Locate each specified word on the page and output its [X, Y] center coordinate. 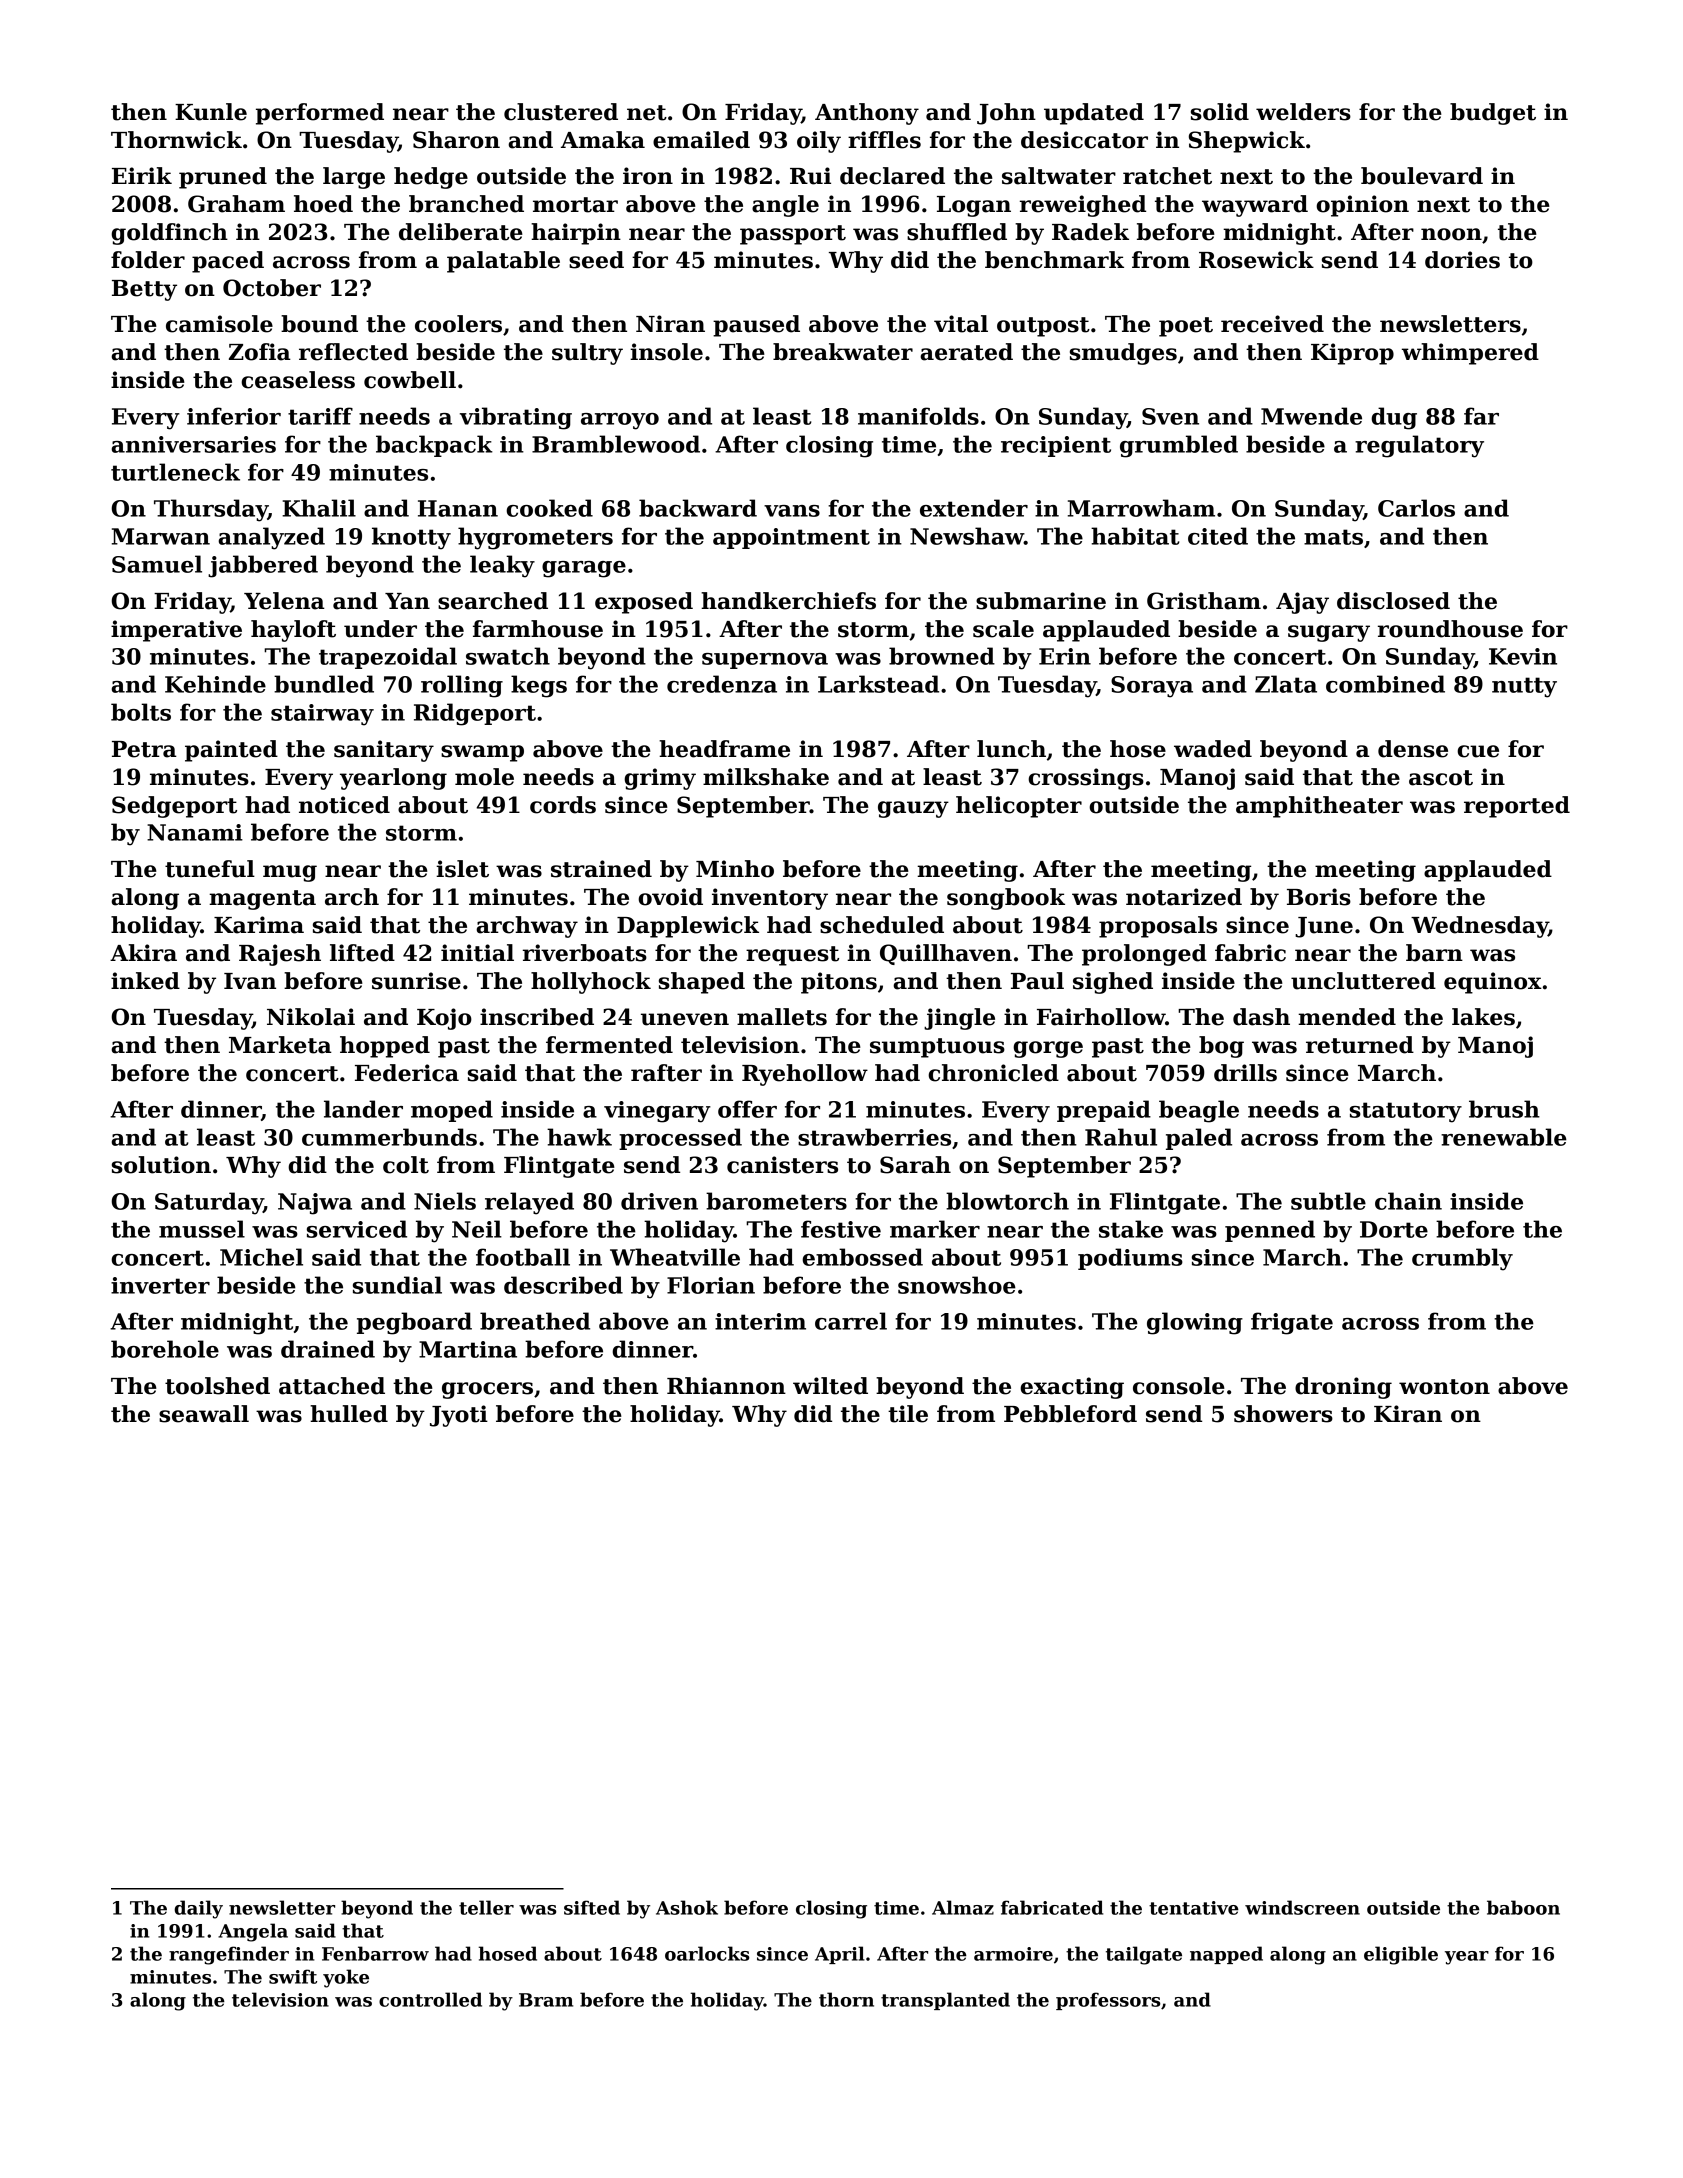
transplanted [945, 2001]
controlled [430, 1999]
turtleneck [175, 472]
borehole [165, 1349]
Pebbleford [1070, 1414]
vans [792, 511]
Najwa [315, 1204]
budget [1493, 114]
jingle [959, 1019]
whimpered [1470, 354]
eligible [1401, 1955]
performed [320, 114]
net [647, 113]
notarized [1184, 897]
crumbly [1462, 1259]
